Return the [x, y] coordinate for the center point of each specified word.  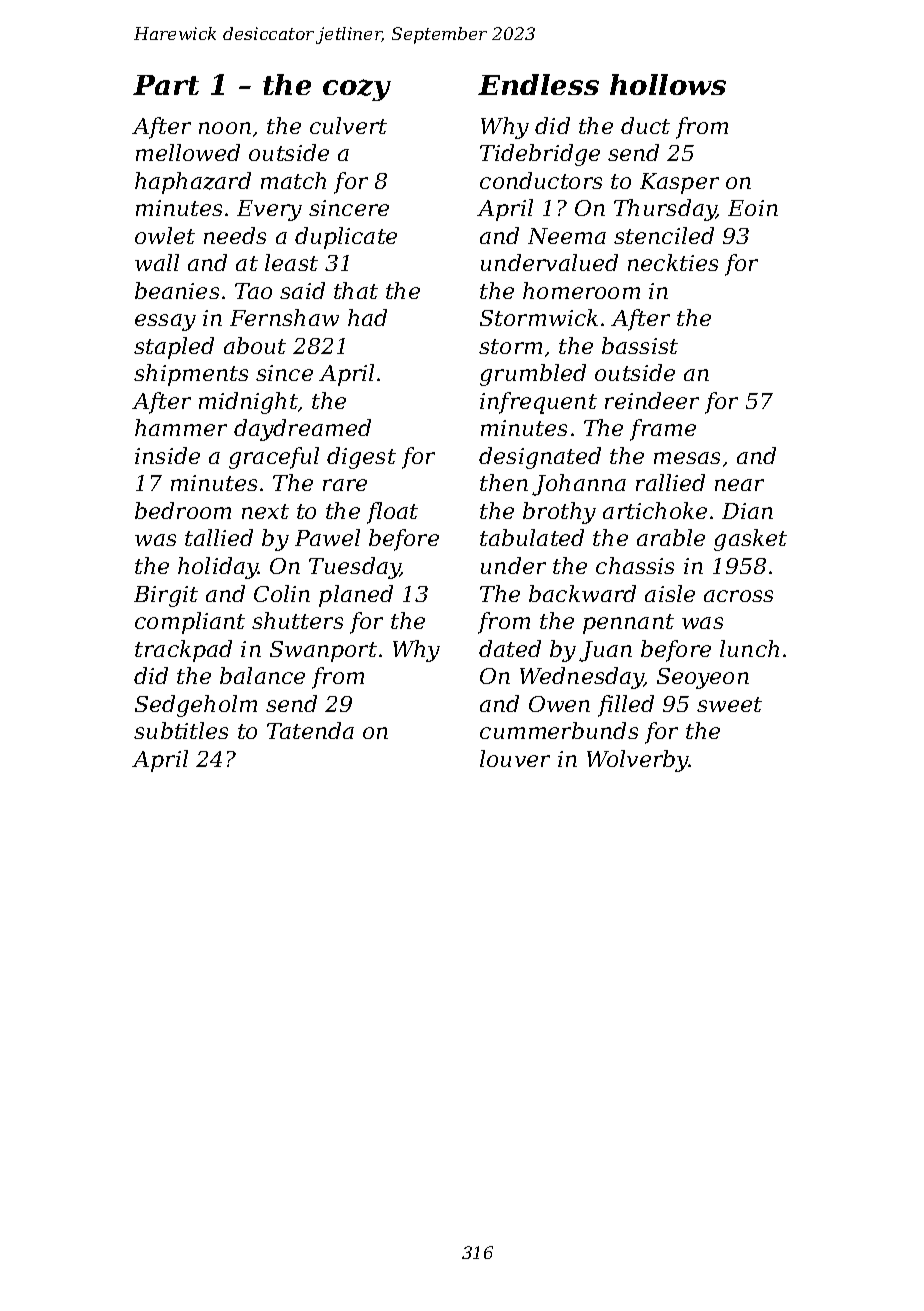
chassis [635, 565]
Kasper [679, 183]
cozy [357, 90]
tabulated [532, 537]
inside [167, 455]
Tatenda [310, 730]
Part [166, 85]
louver [515, 758]
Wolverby [638, 761]
